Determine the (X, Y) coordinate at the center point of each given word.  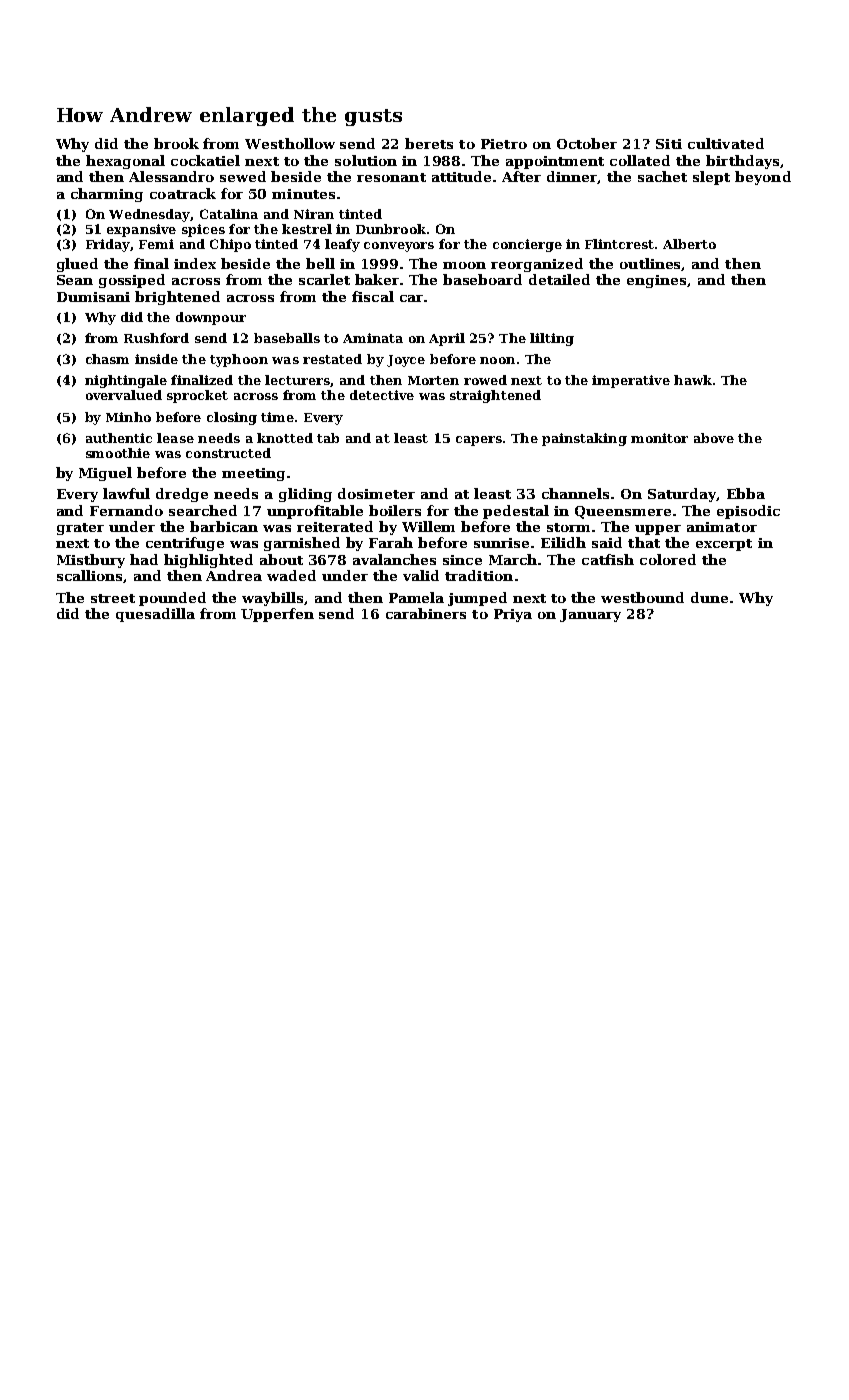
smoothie (118, 453)
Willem (428, 526)
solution (366, 160)
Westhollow (290, 143)
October (587, 143)
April (447, 339)
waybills (273, 599)
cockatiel (205, 160)
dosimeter (376, 493)
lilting (552, 339)
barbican (224, 526)
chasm (107, 359)
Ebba (746, 493)
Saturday (682, 495)
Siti (669, 144)
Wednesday (149, 215)
